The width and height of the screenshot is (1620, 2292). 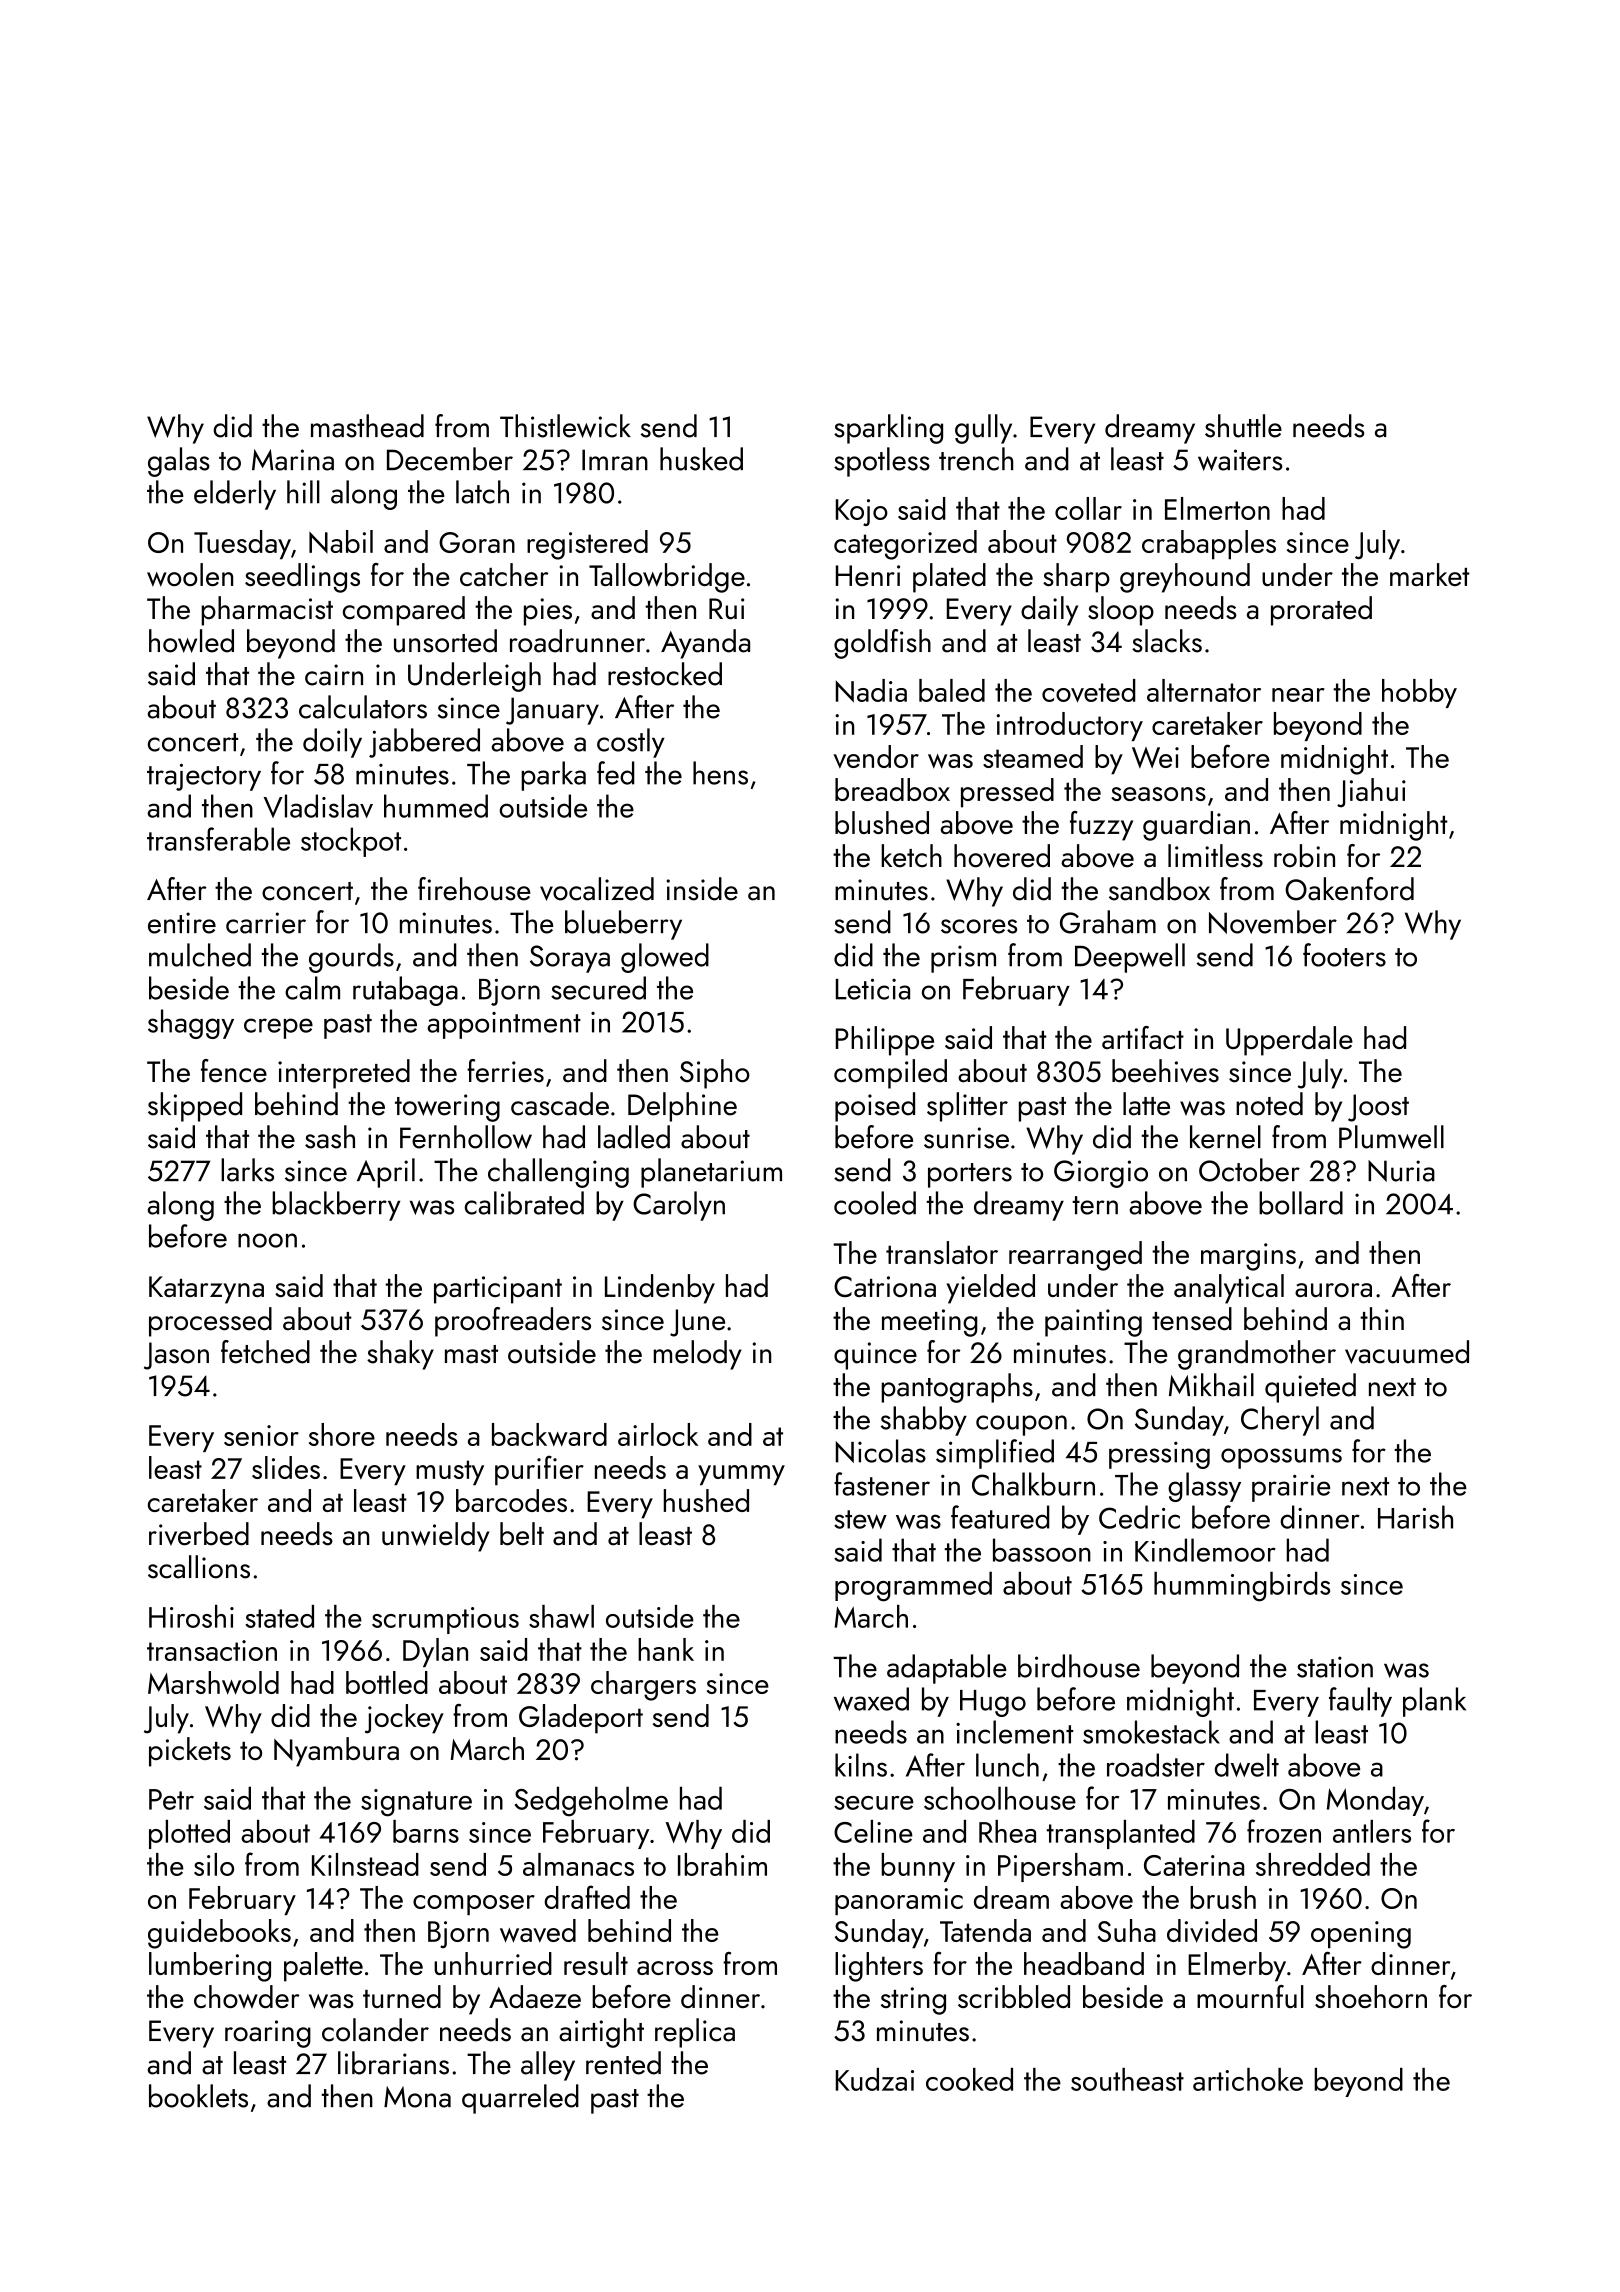 What do you see at coordinates (387, 1682) in the screenshot?
I see `bottled` at bounding box center [387, 1682].
